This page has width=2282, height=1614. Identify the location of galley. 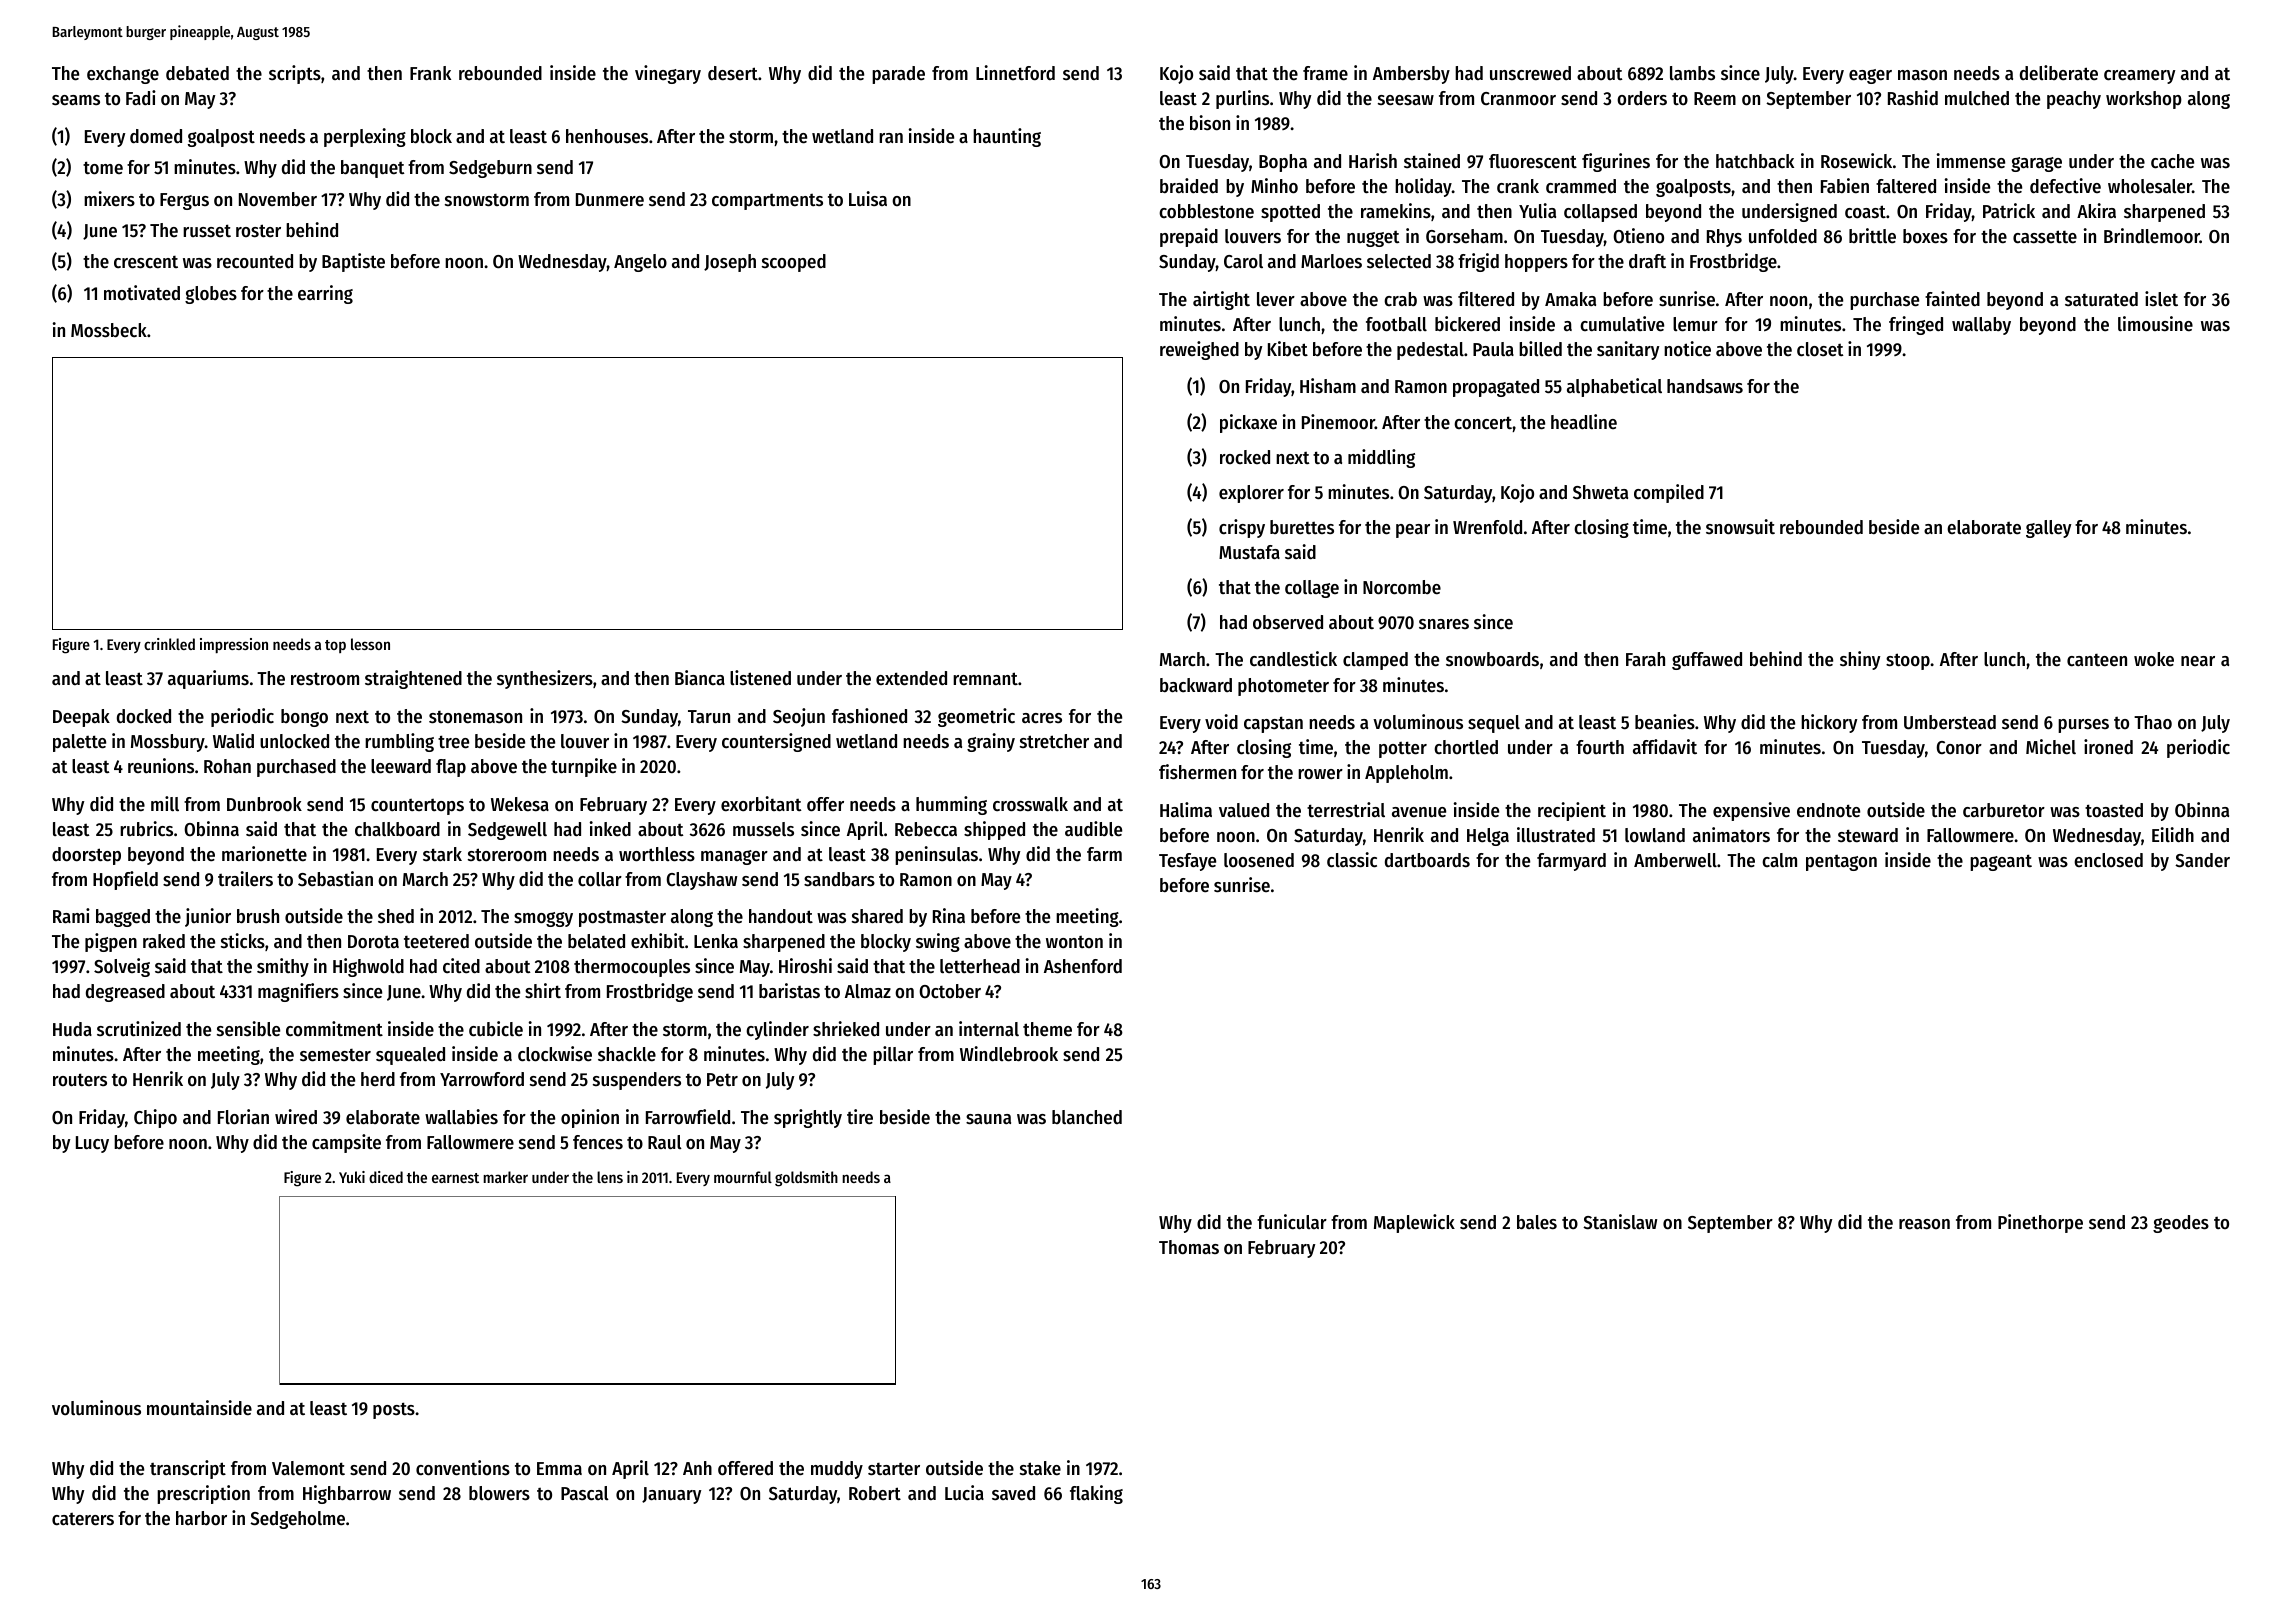
(2048, 529).
